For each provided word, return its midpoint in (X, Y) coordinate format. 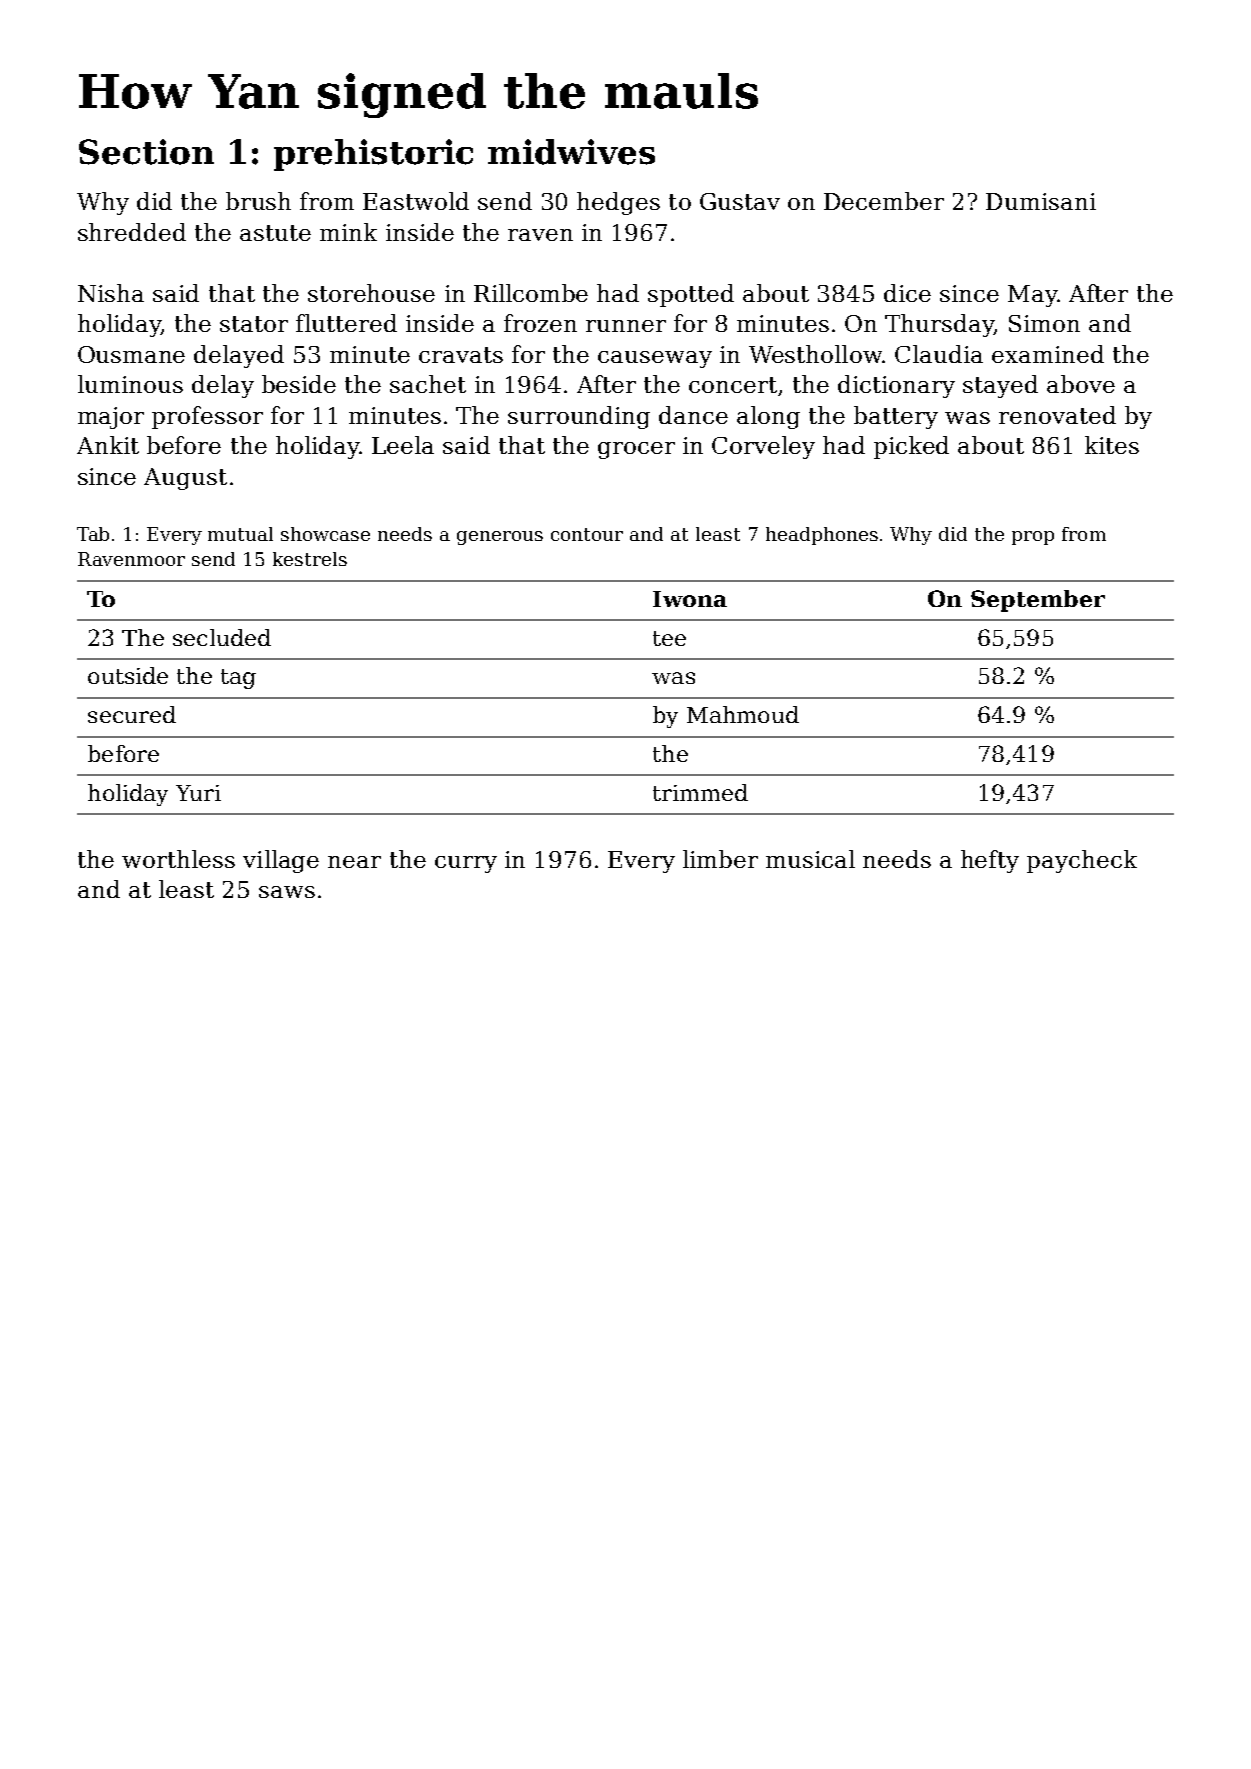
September (1038, 601)
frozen (540, 323)
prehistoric (373, 155)
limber (720, 859)
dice (907, 293)
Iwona (690, 599)
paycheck (1082, 861)
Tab (93, 534)
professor (207, 417)
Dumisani (1041, 201)
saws (287, 892)
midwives (571, 152)
